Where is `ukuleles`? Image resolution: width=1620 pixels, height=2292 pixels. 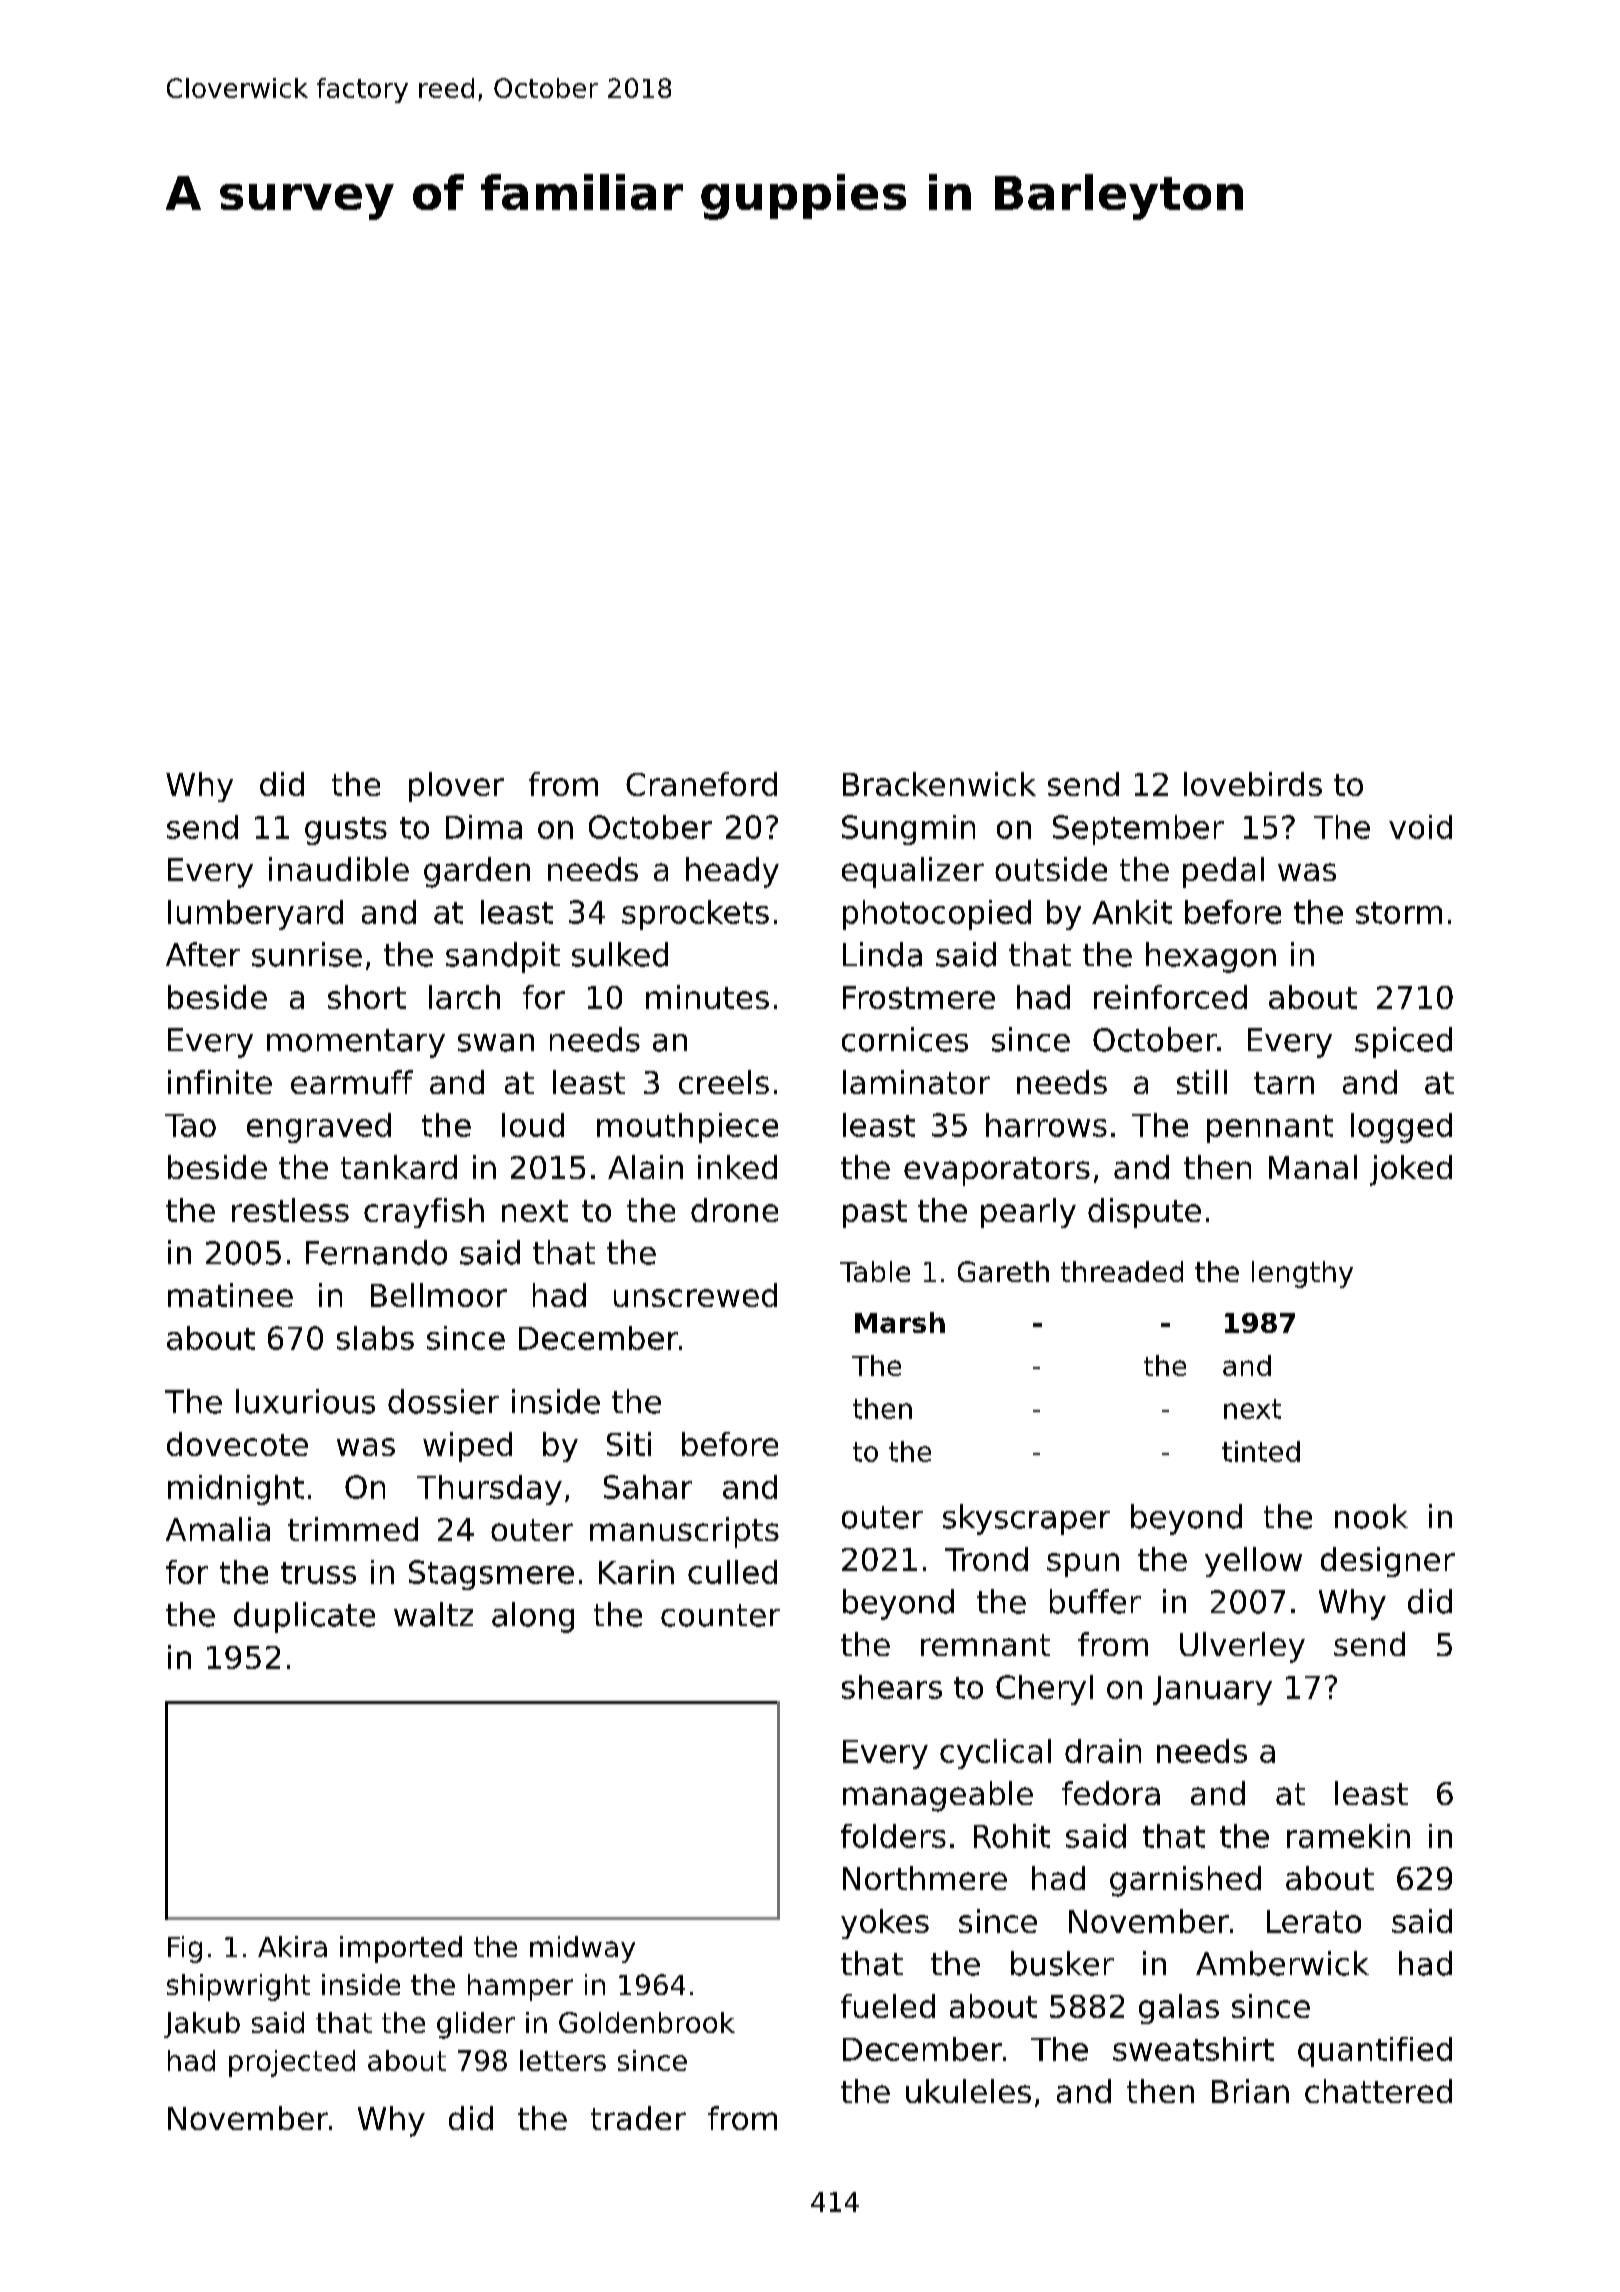 ukuleles is located at coordinates (968, 2091).
